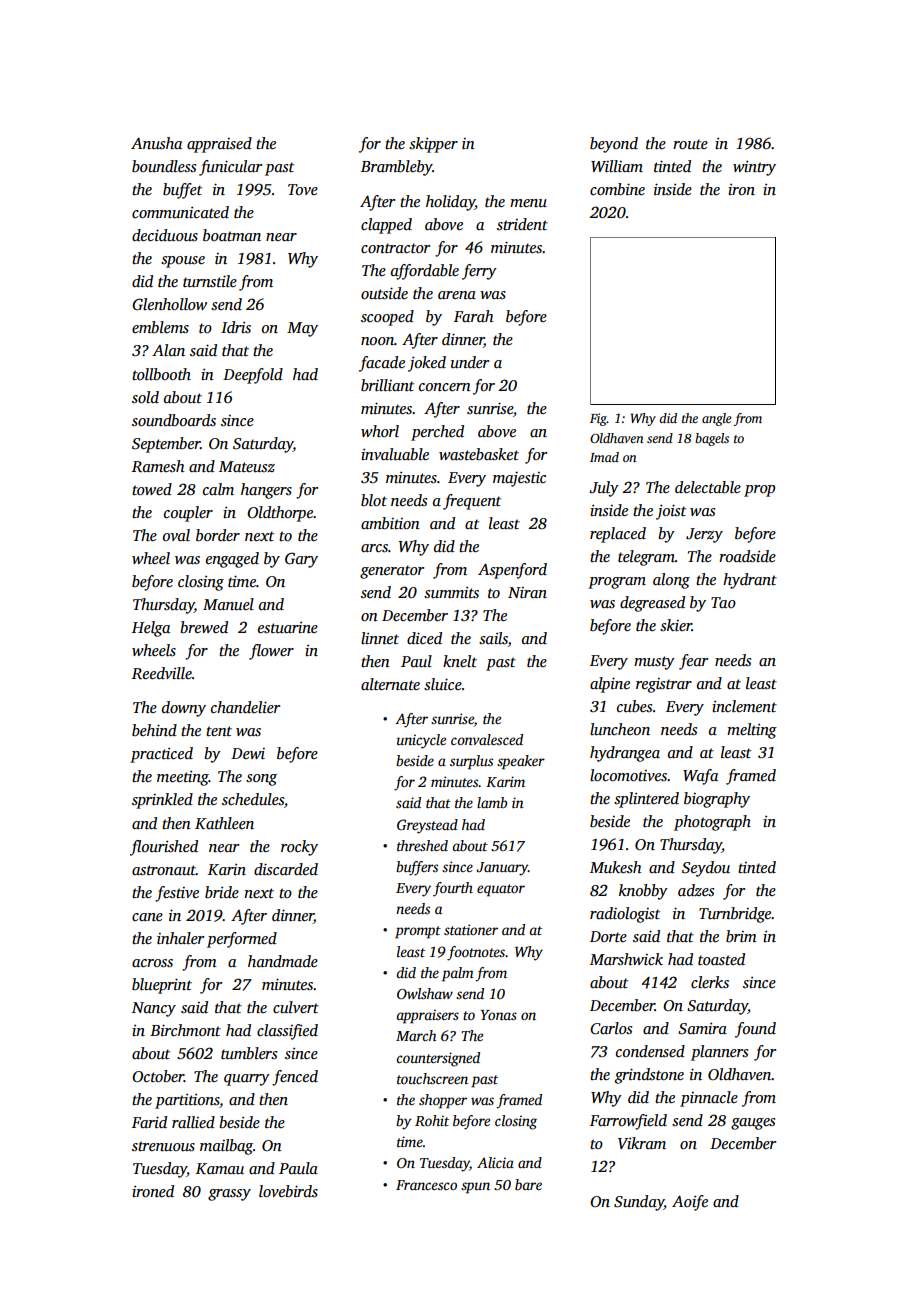  Describe the element at coordinates (750, 581) in the page. I see `hydrant` at that location.
